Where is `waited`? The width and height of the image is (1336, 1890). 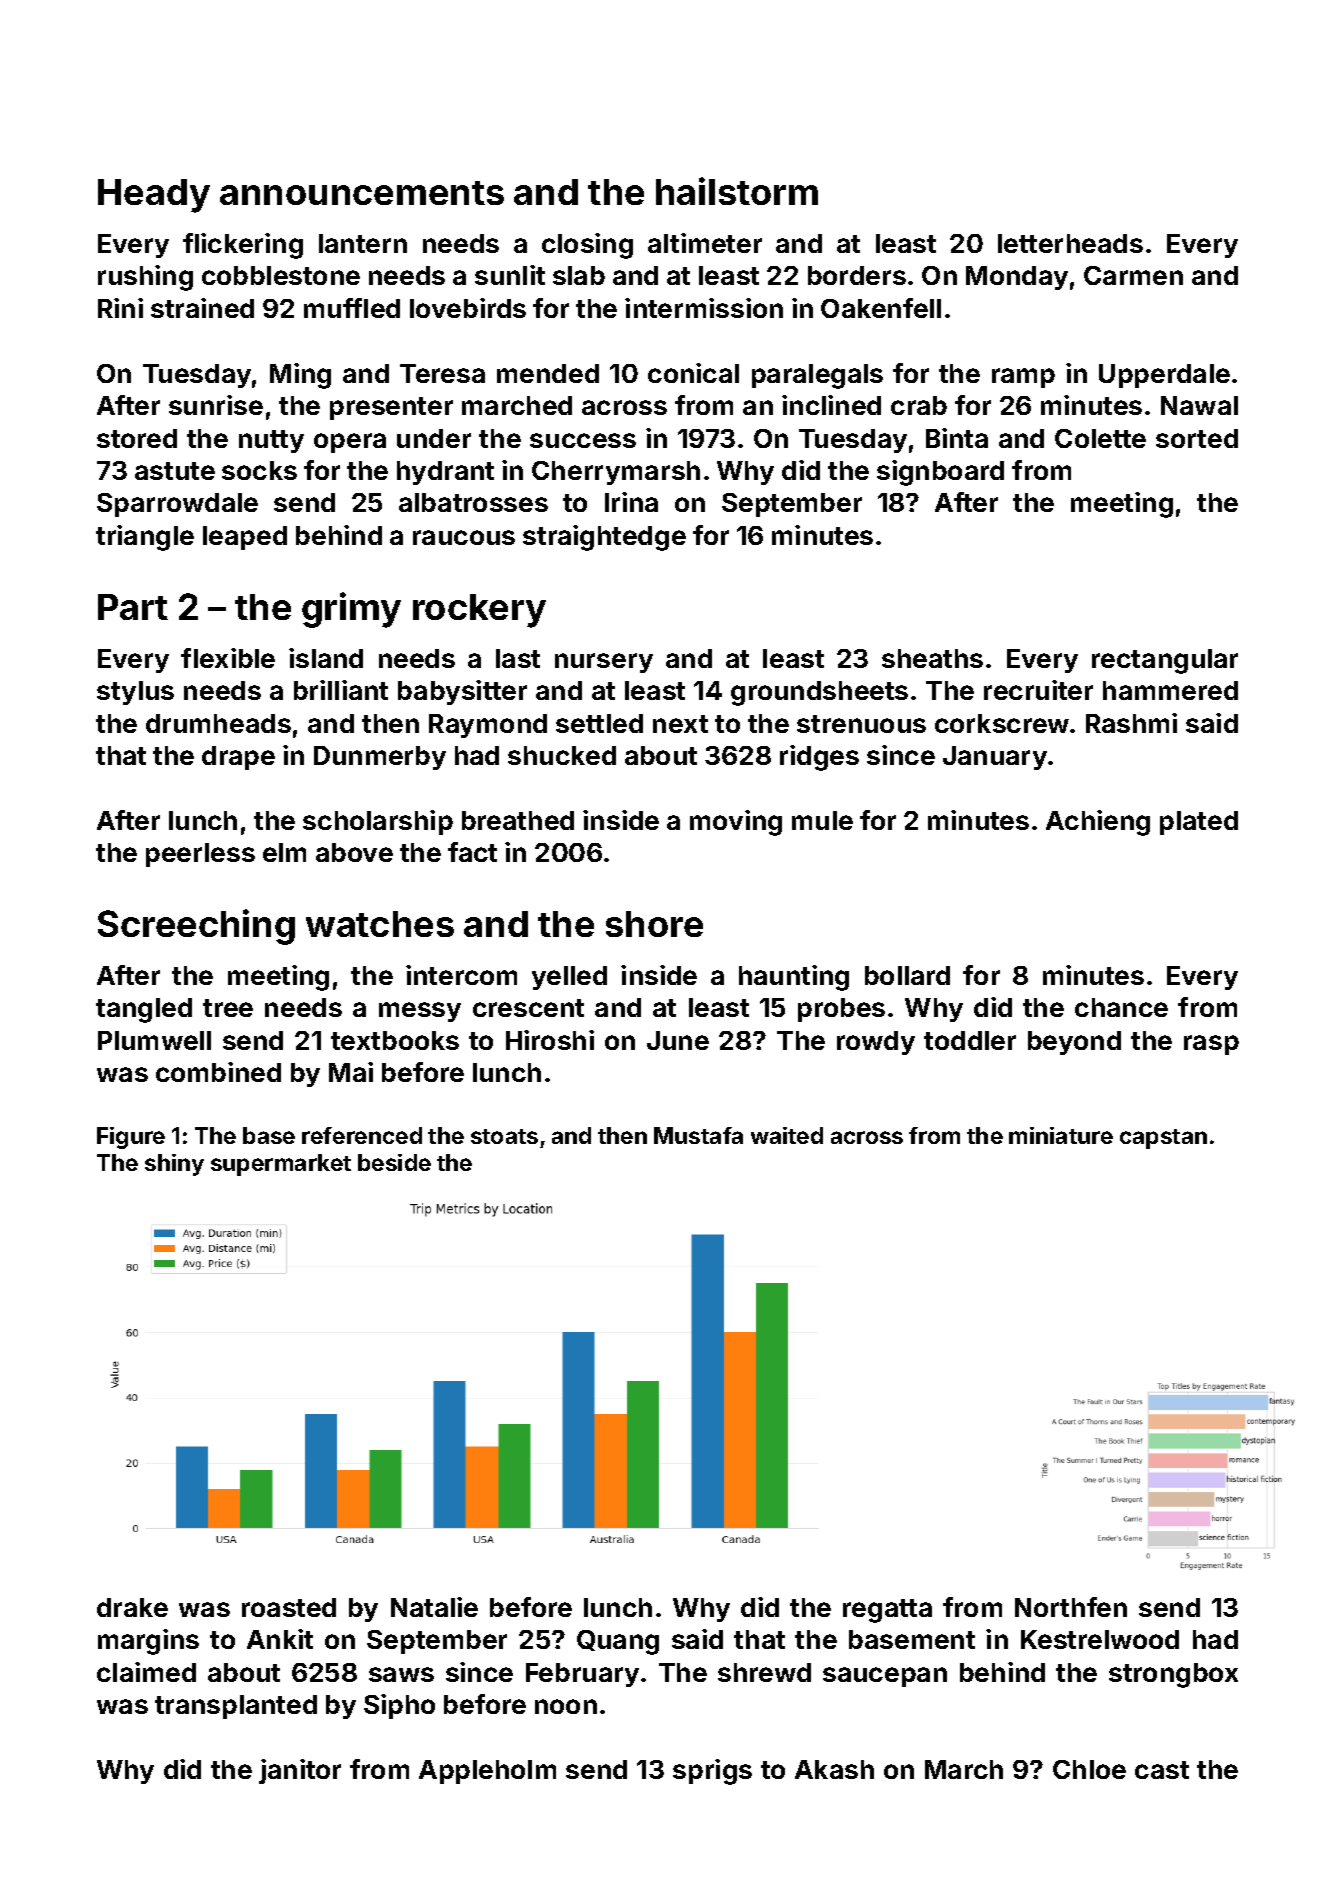 waited is located at coordinates (787, 1135).
